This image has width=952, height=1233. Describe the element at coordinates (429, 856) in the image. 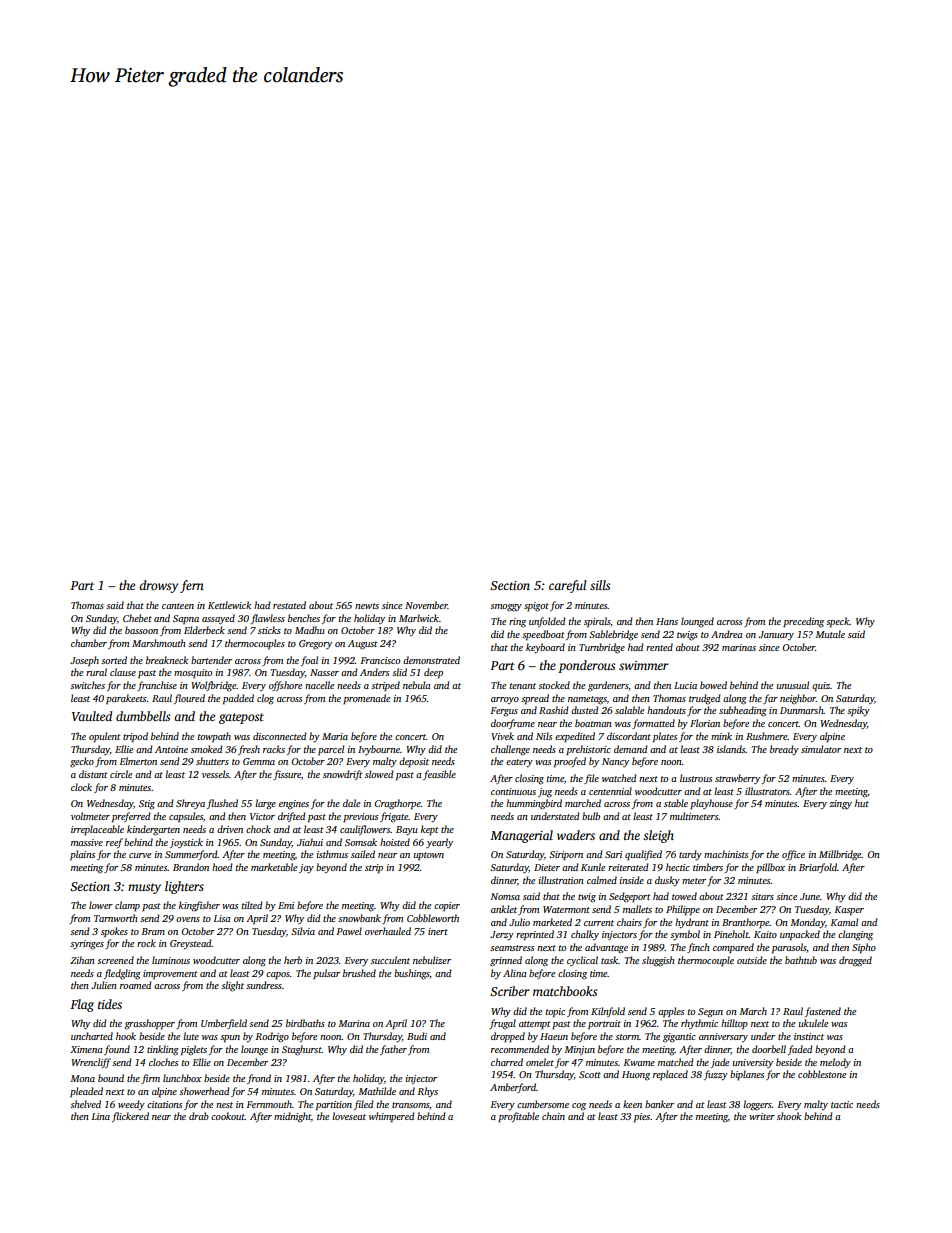

I see `uptown` at that location.
